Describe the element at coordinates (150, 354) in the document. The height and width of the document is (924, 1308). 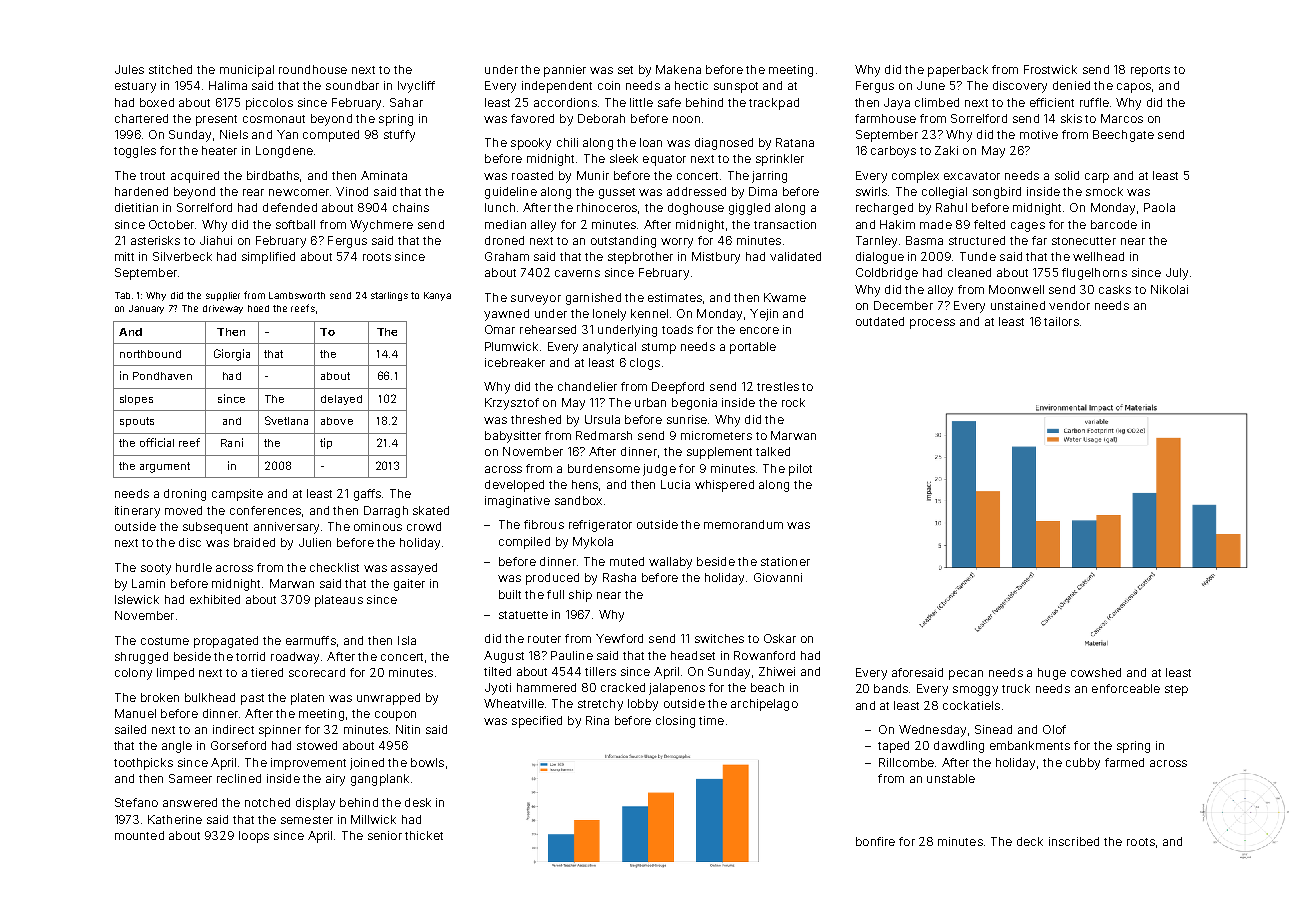
I see `northbound` at that location.
